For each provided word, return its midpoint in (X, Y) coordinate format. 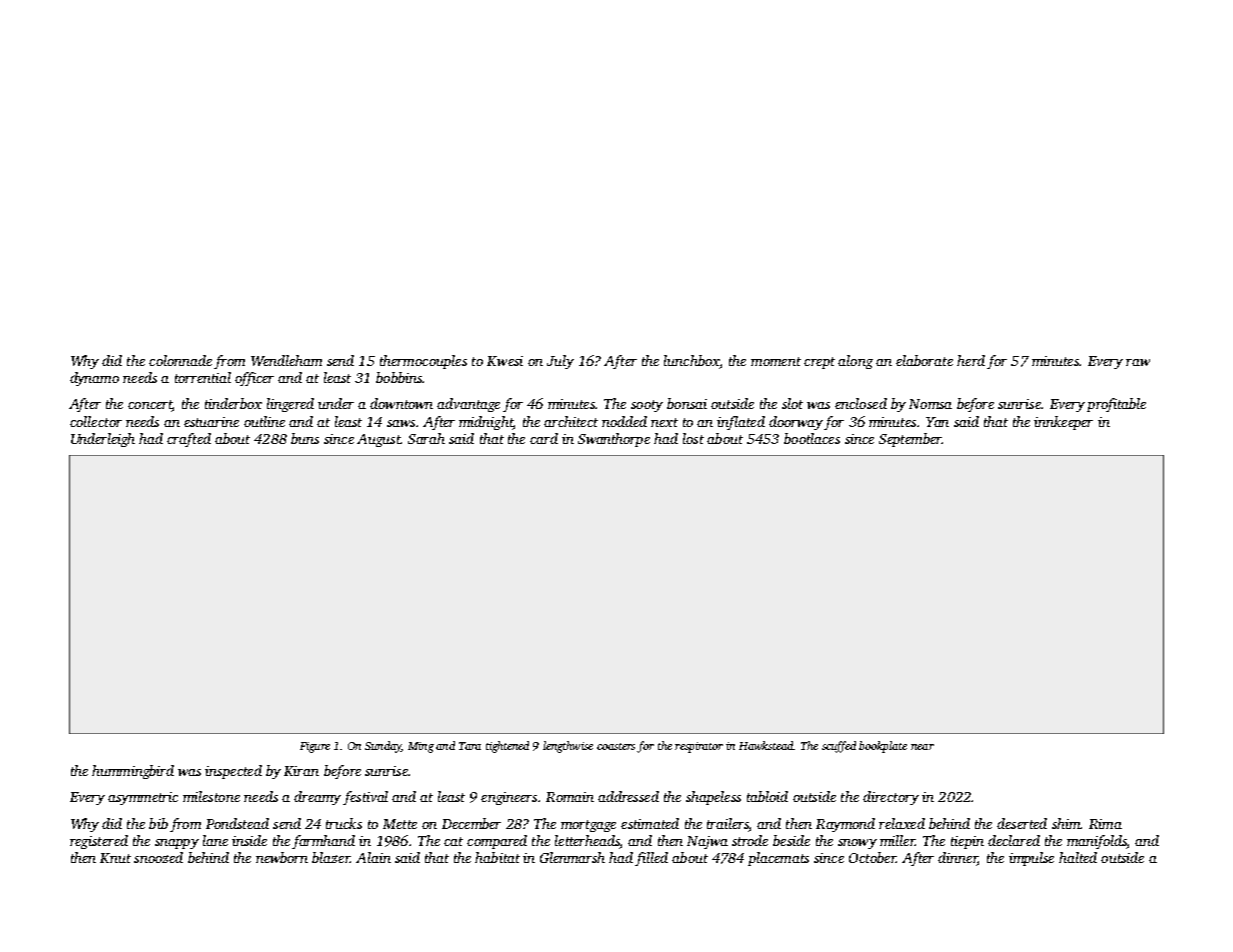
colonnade (180, 360)
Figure (315, 747)
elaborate (924, 360)
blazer (331, 857)
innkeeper (1063, 423)
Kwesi (505, 361)
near (922, 747)
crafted (189, 440)
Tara (470, 746)
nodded (624, 421)
